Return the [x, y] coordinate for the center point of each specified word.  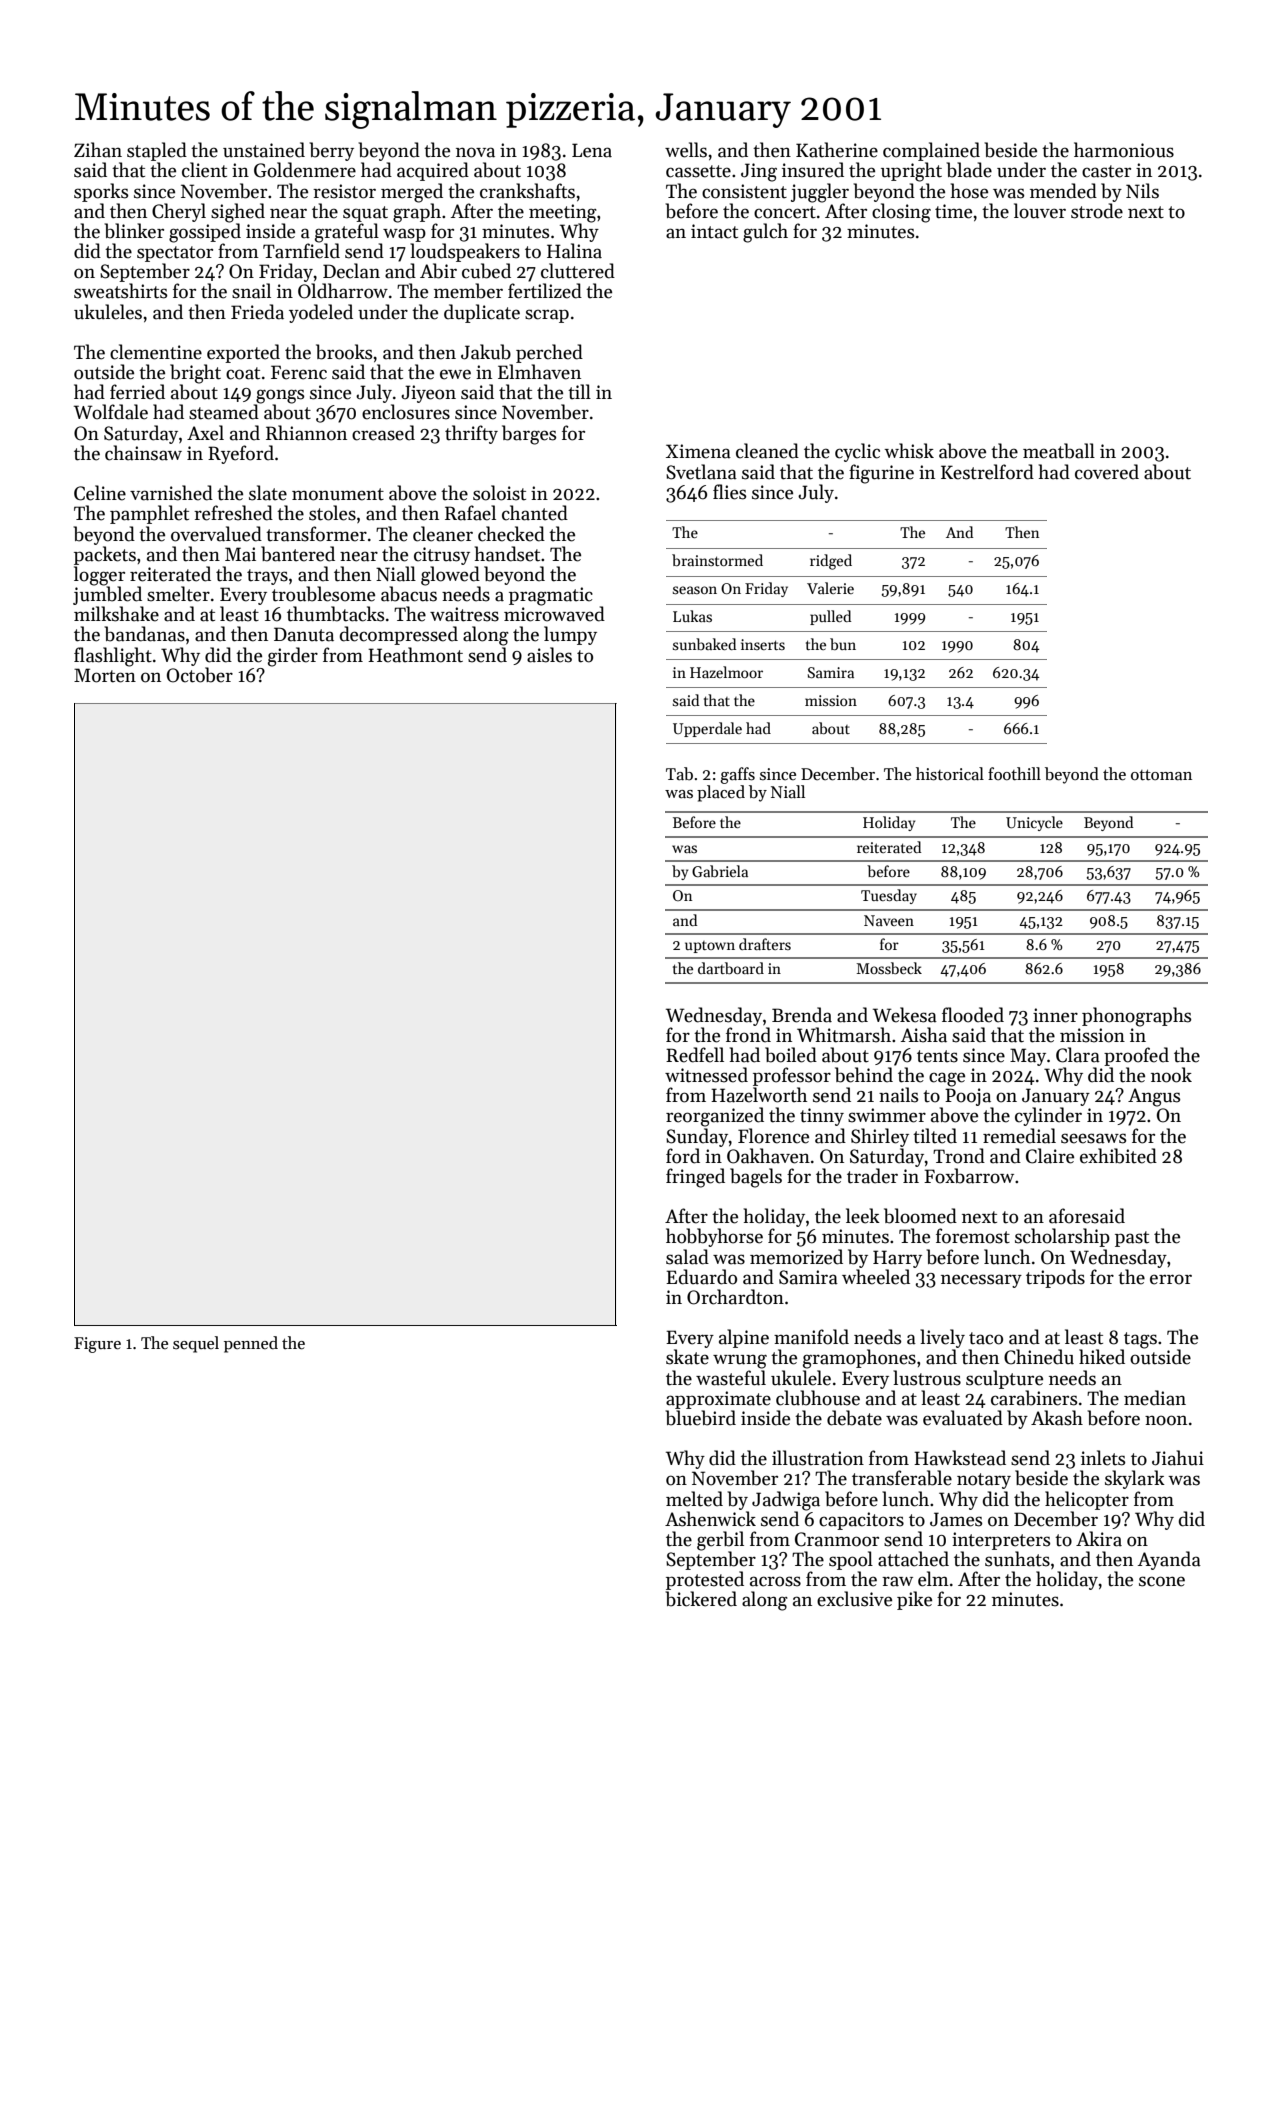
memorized [796, 1257]
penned [251, 1344]
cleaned [767, 451]
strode [1097, 211]
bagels [756, 1178]
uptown [710, 947]
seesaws [1093, 1138]
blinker [134, 231]
